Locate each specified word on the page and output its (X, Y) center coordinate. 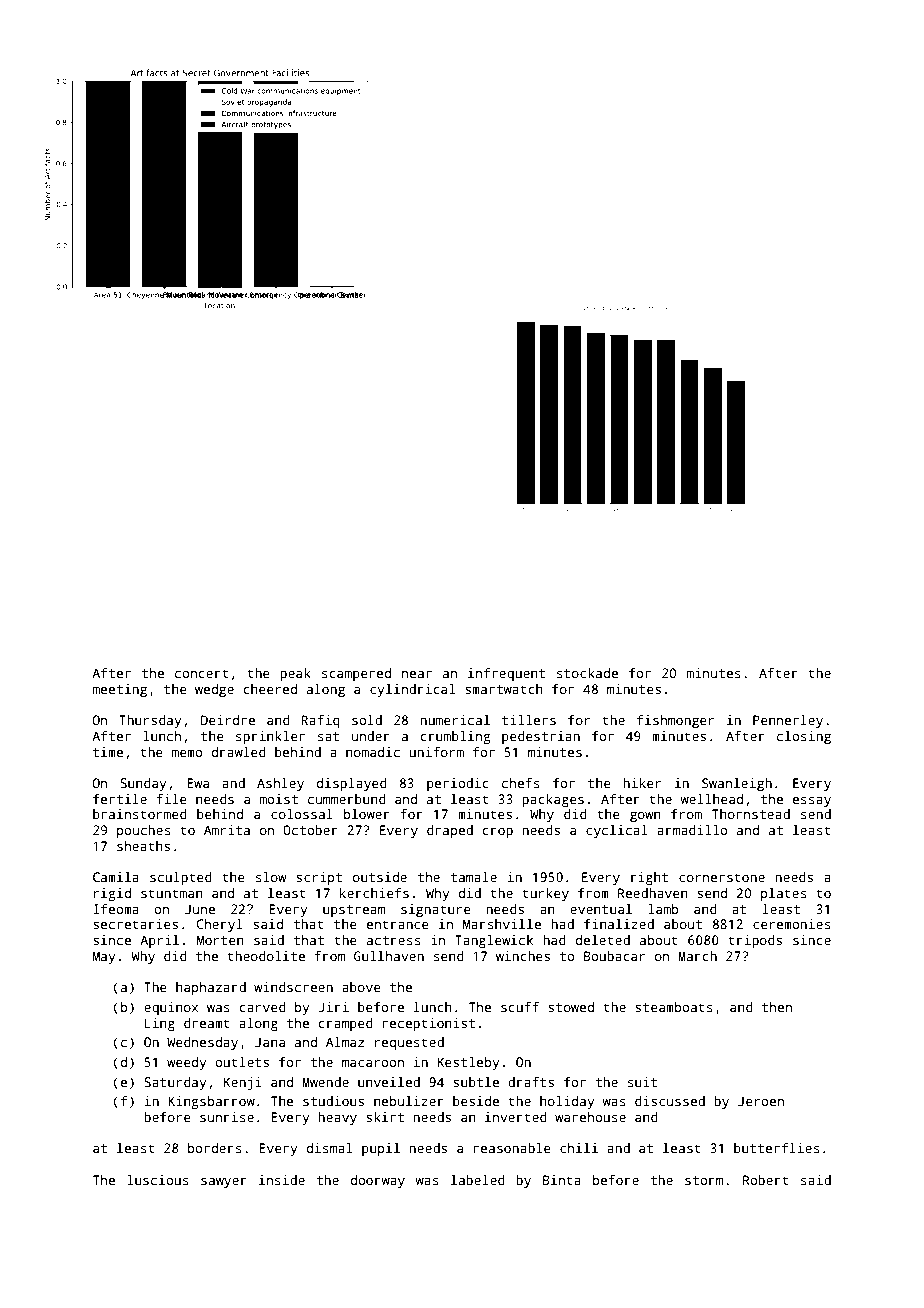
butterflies (777, 1148)
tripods (755, 941)
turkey (545, 894)
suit (642, 1082)
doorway (378, 1181)
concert (202, 673)
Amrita (227, 830)
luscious (158, 1180)
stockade (587, 673)
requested (409, 1043)
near (417, 674)
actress (394, 940)
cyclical (617, 831)
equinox (171, 1008)
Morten (220, 940)
